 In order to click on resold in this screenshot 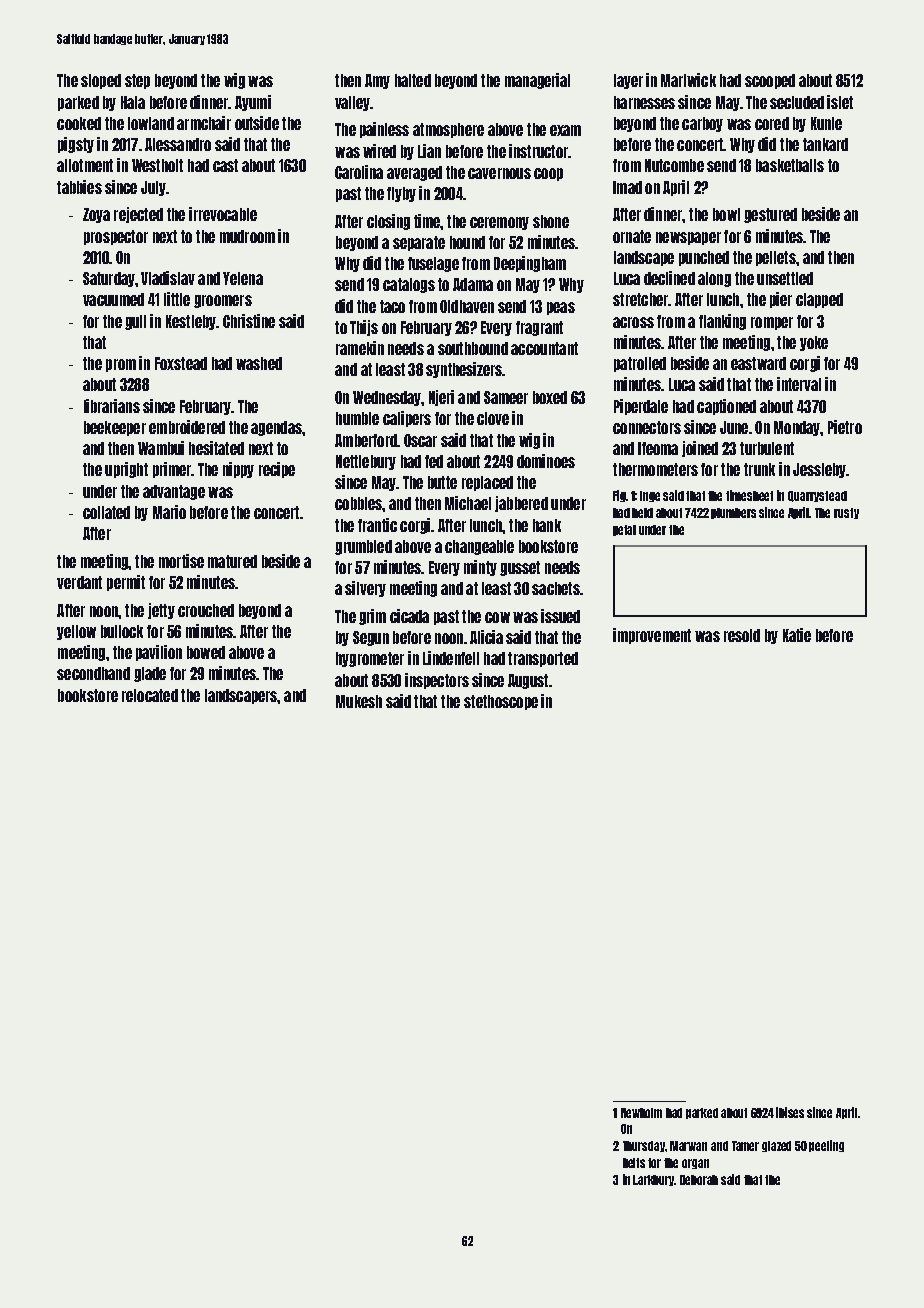, I will do `click(742, 635)`.
